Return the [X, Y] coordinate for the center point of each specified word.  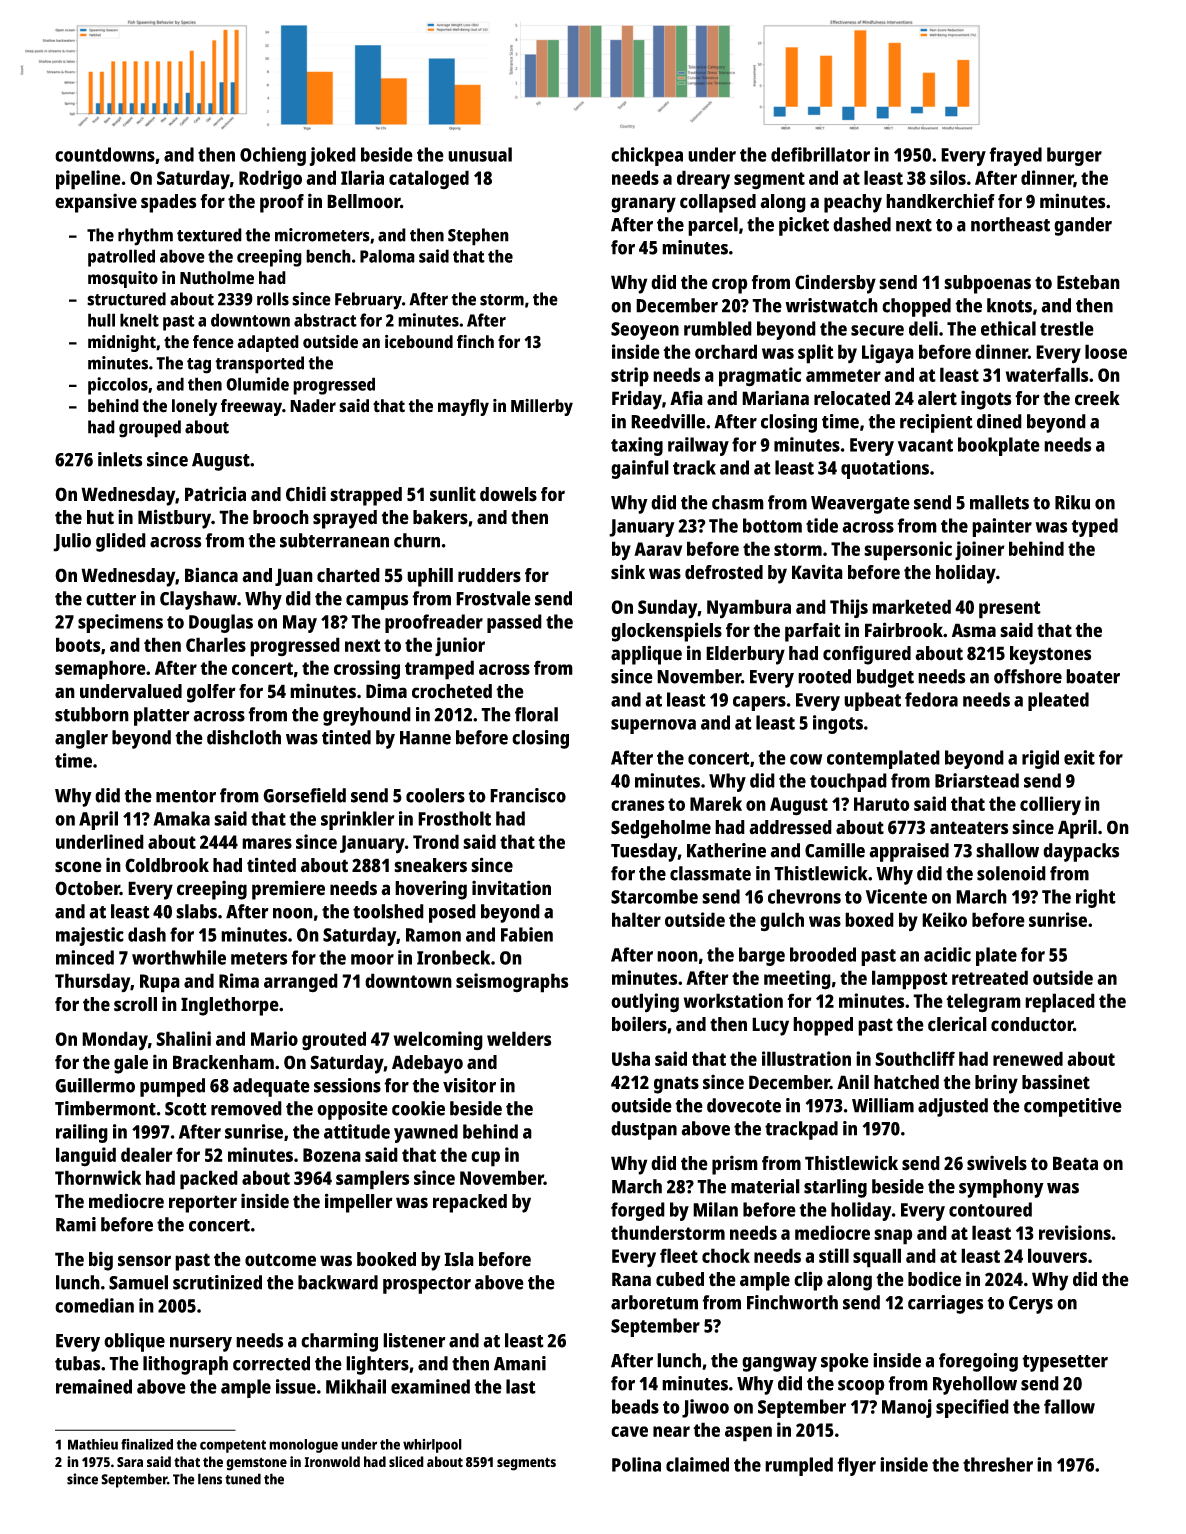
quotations [885, 469]
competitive [1073, 1107]
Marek [716, 803]
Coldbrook [167, 865]
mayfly [463, 407]
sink [628, 572]
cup [485, 1159]
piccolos [118, 386]
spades [168, 203]
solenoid [1011, 873]
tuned [243, 1479]
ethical [1008, 328]
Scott [186, 1109]
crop [730, 286]
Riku [1072, 502]
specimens [120, 623]
